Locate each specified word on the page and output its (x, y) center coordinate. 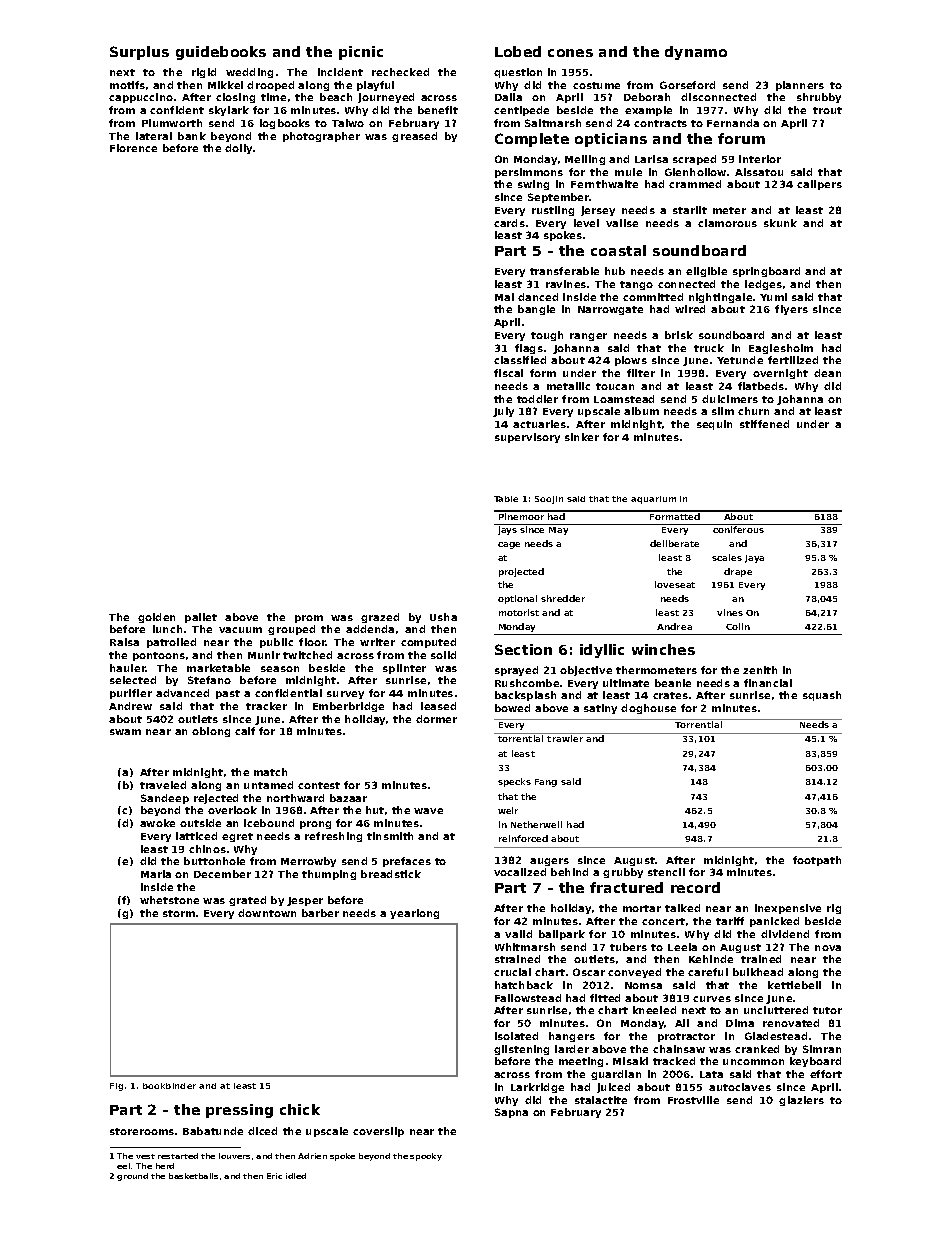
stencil (666, 872)
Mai (504, 297)
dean (827, 373)
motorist (519, 612)
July (503, 412)
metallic (568, 386)
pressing (239, 1111)
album (641, 411)
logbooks (285, 124)
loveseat (675, 584)
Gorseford (687, 85)
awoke (157, 823)
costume (596, 85)
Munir (264, 655)
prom (309, 619)
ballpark (562, 935)
